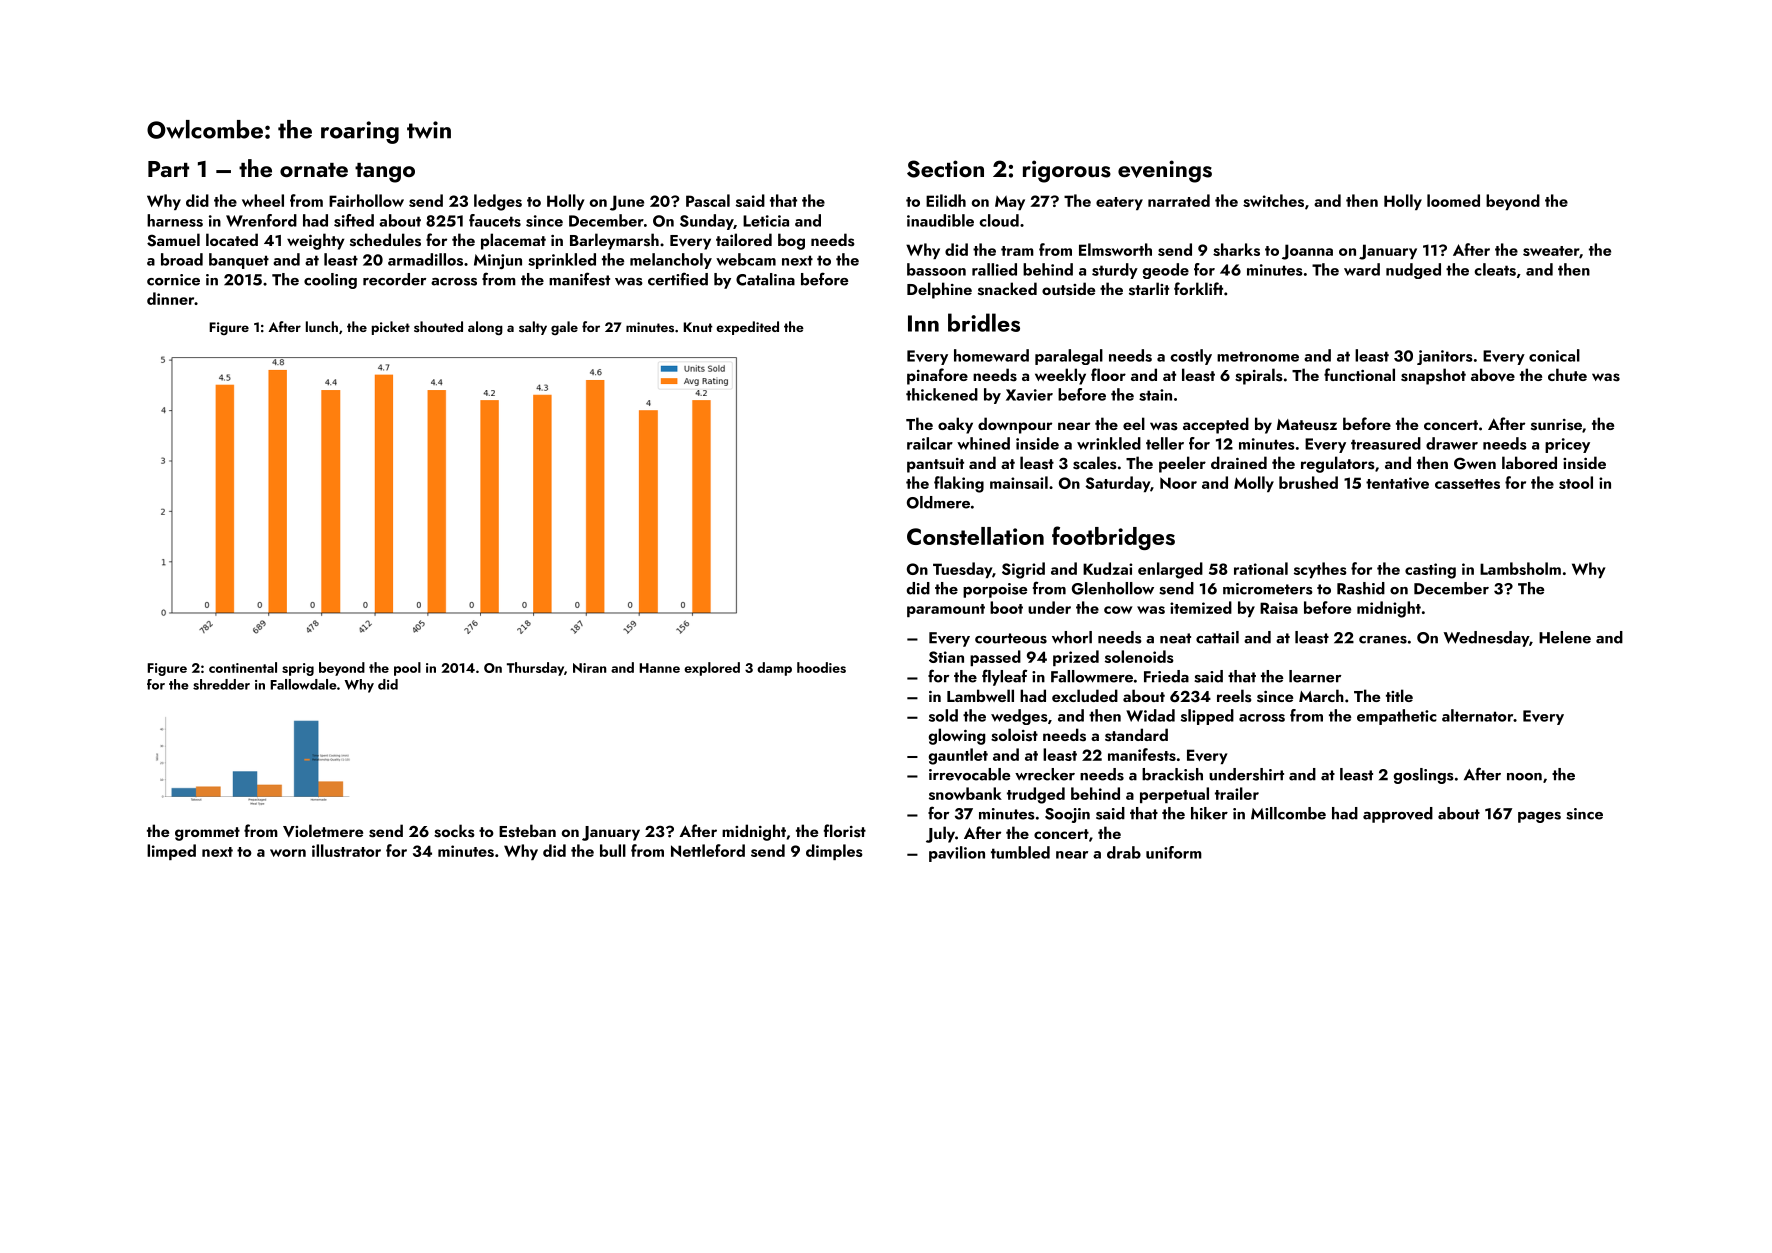 The width and height of the screenshot is (1772, 1253). I want to click on forklift, so click(1198, 288).
